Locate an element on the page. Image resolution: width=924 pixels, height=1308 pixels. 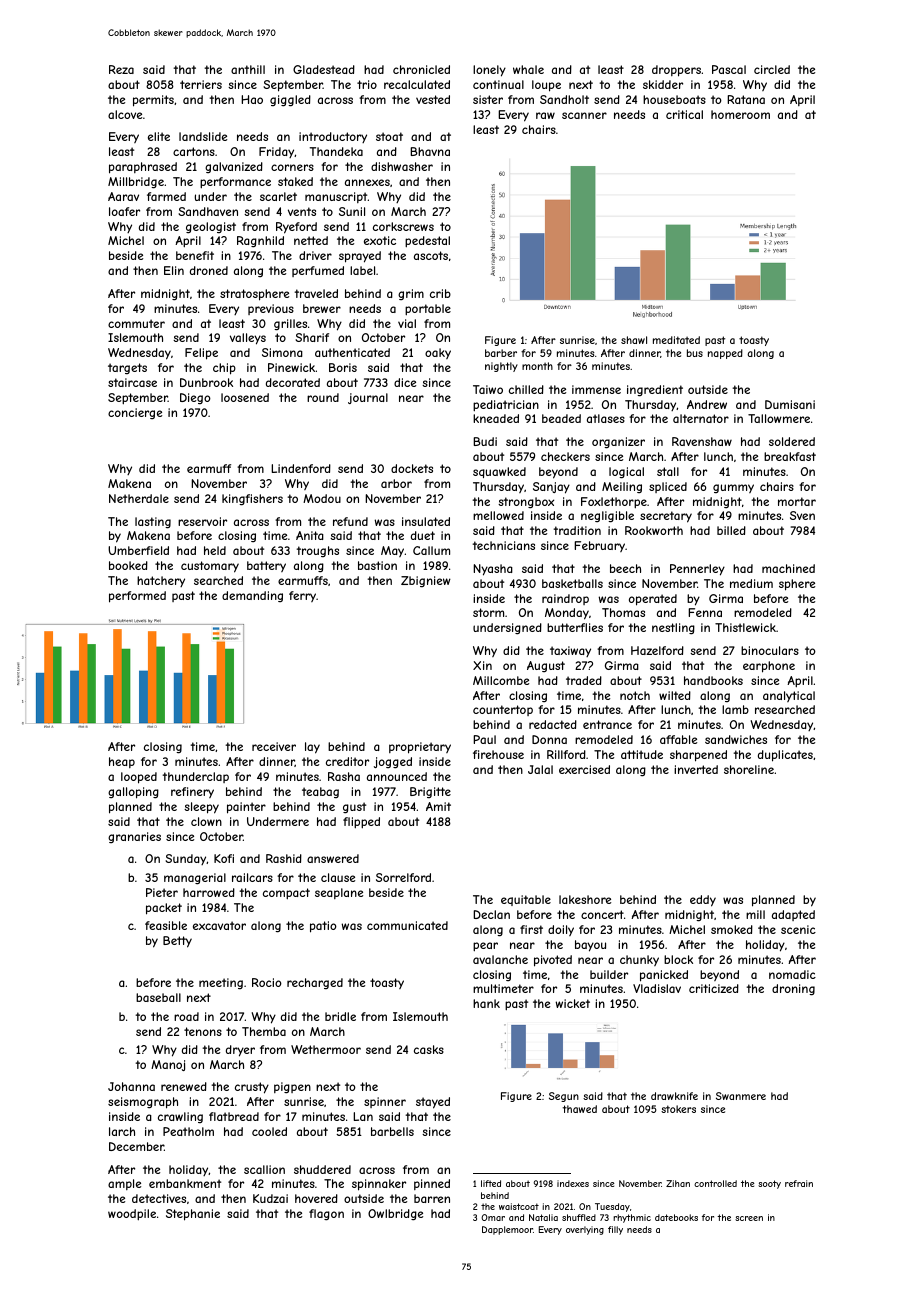
anthill is located at coordinates (248, 69).
